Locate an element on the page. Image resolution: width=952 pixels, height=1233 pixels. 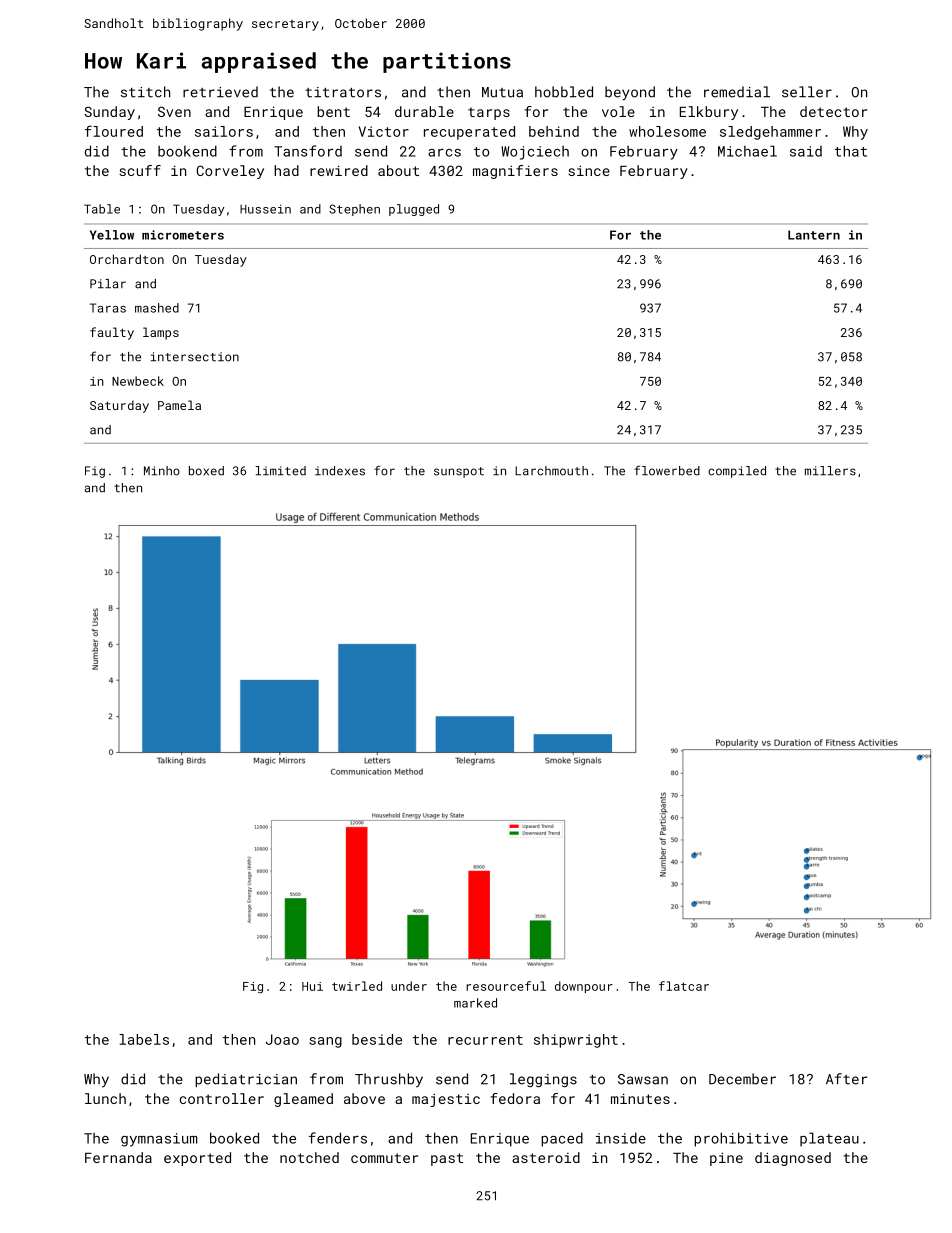
limited is located at coordinates (281, 471).
